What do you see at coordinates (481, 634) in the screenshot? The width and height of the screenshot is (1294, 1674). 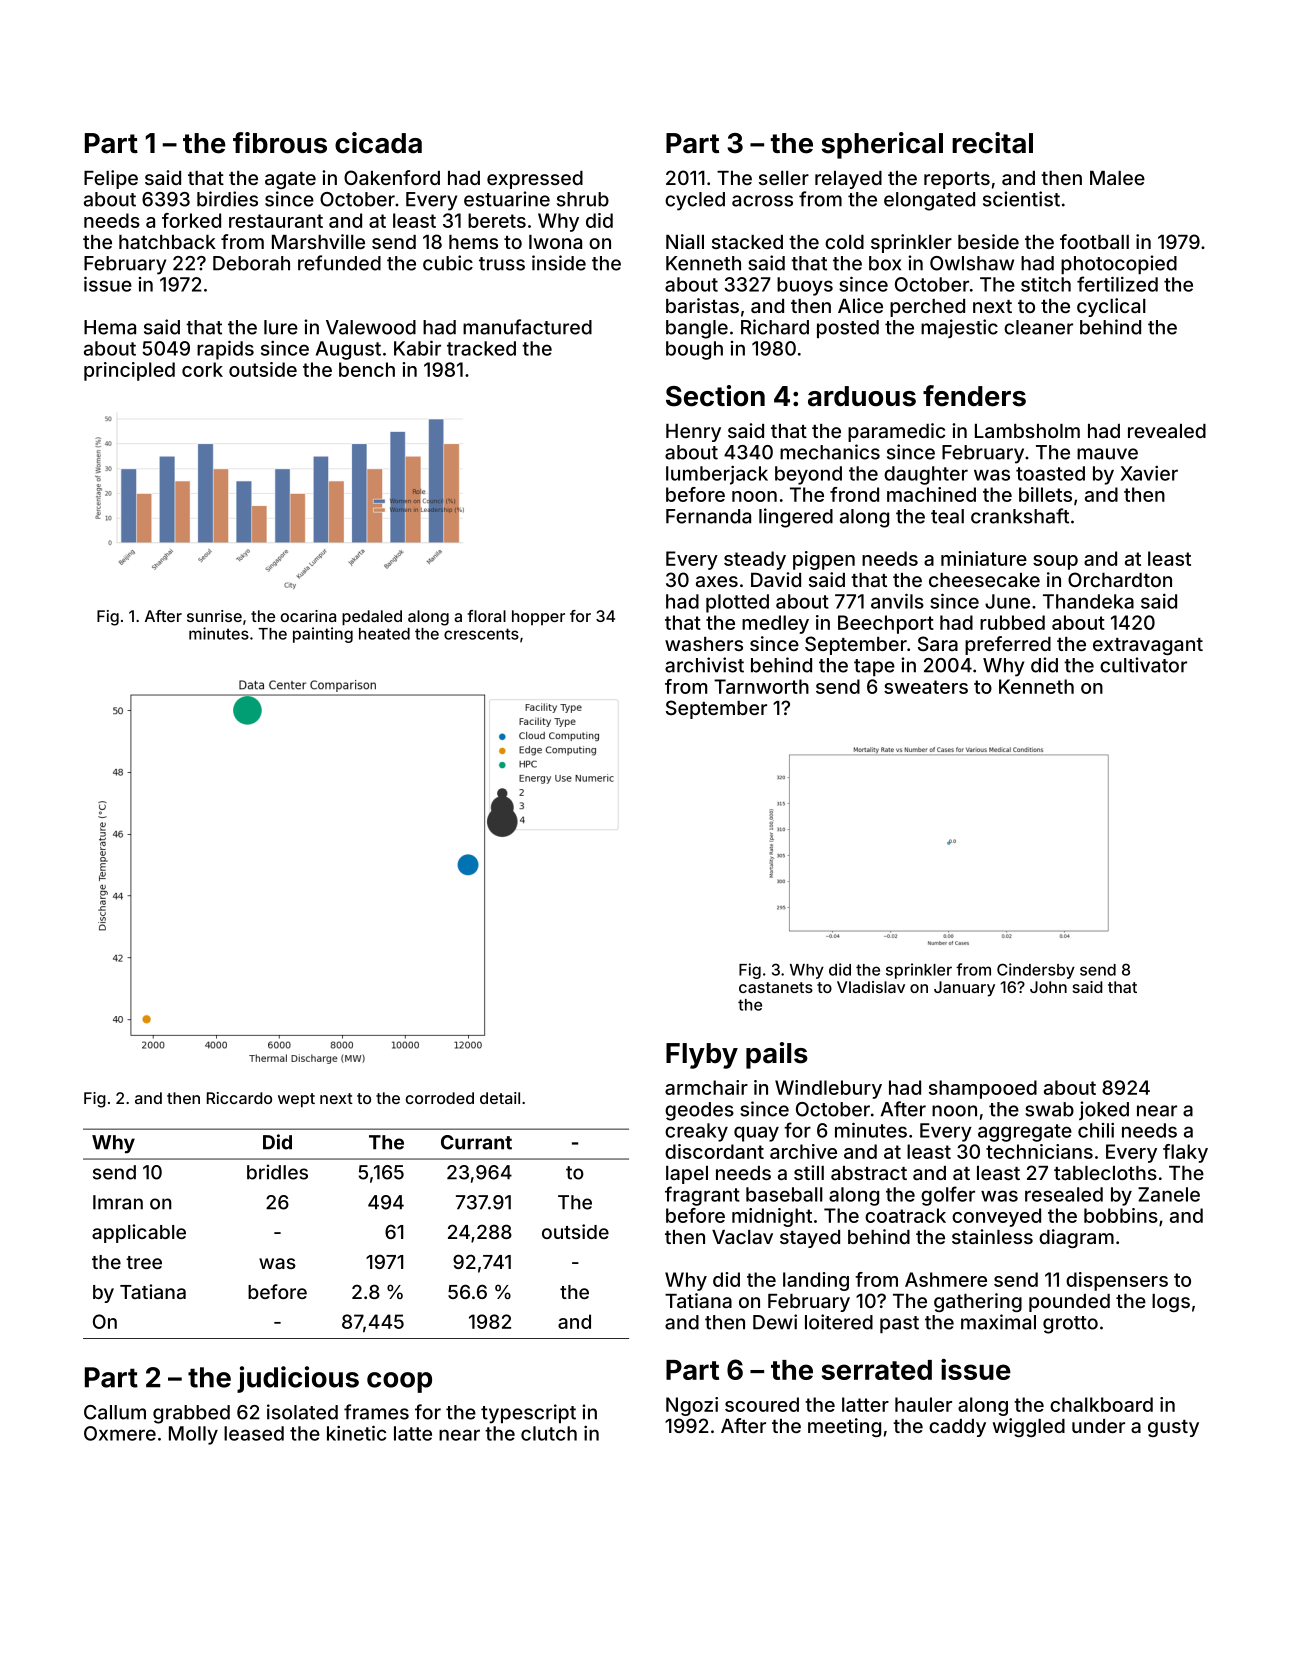 I see `crescents` at bounding box center [481, 634].
